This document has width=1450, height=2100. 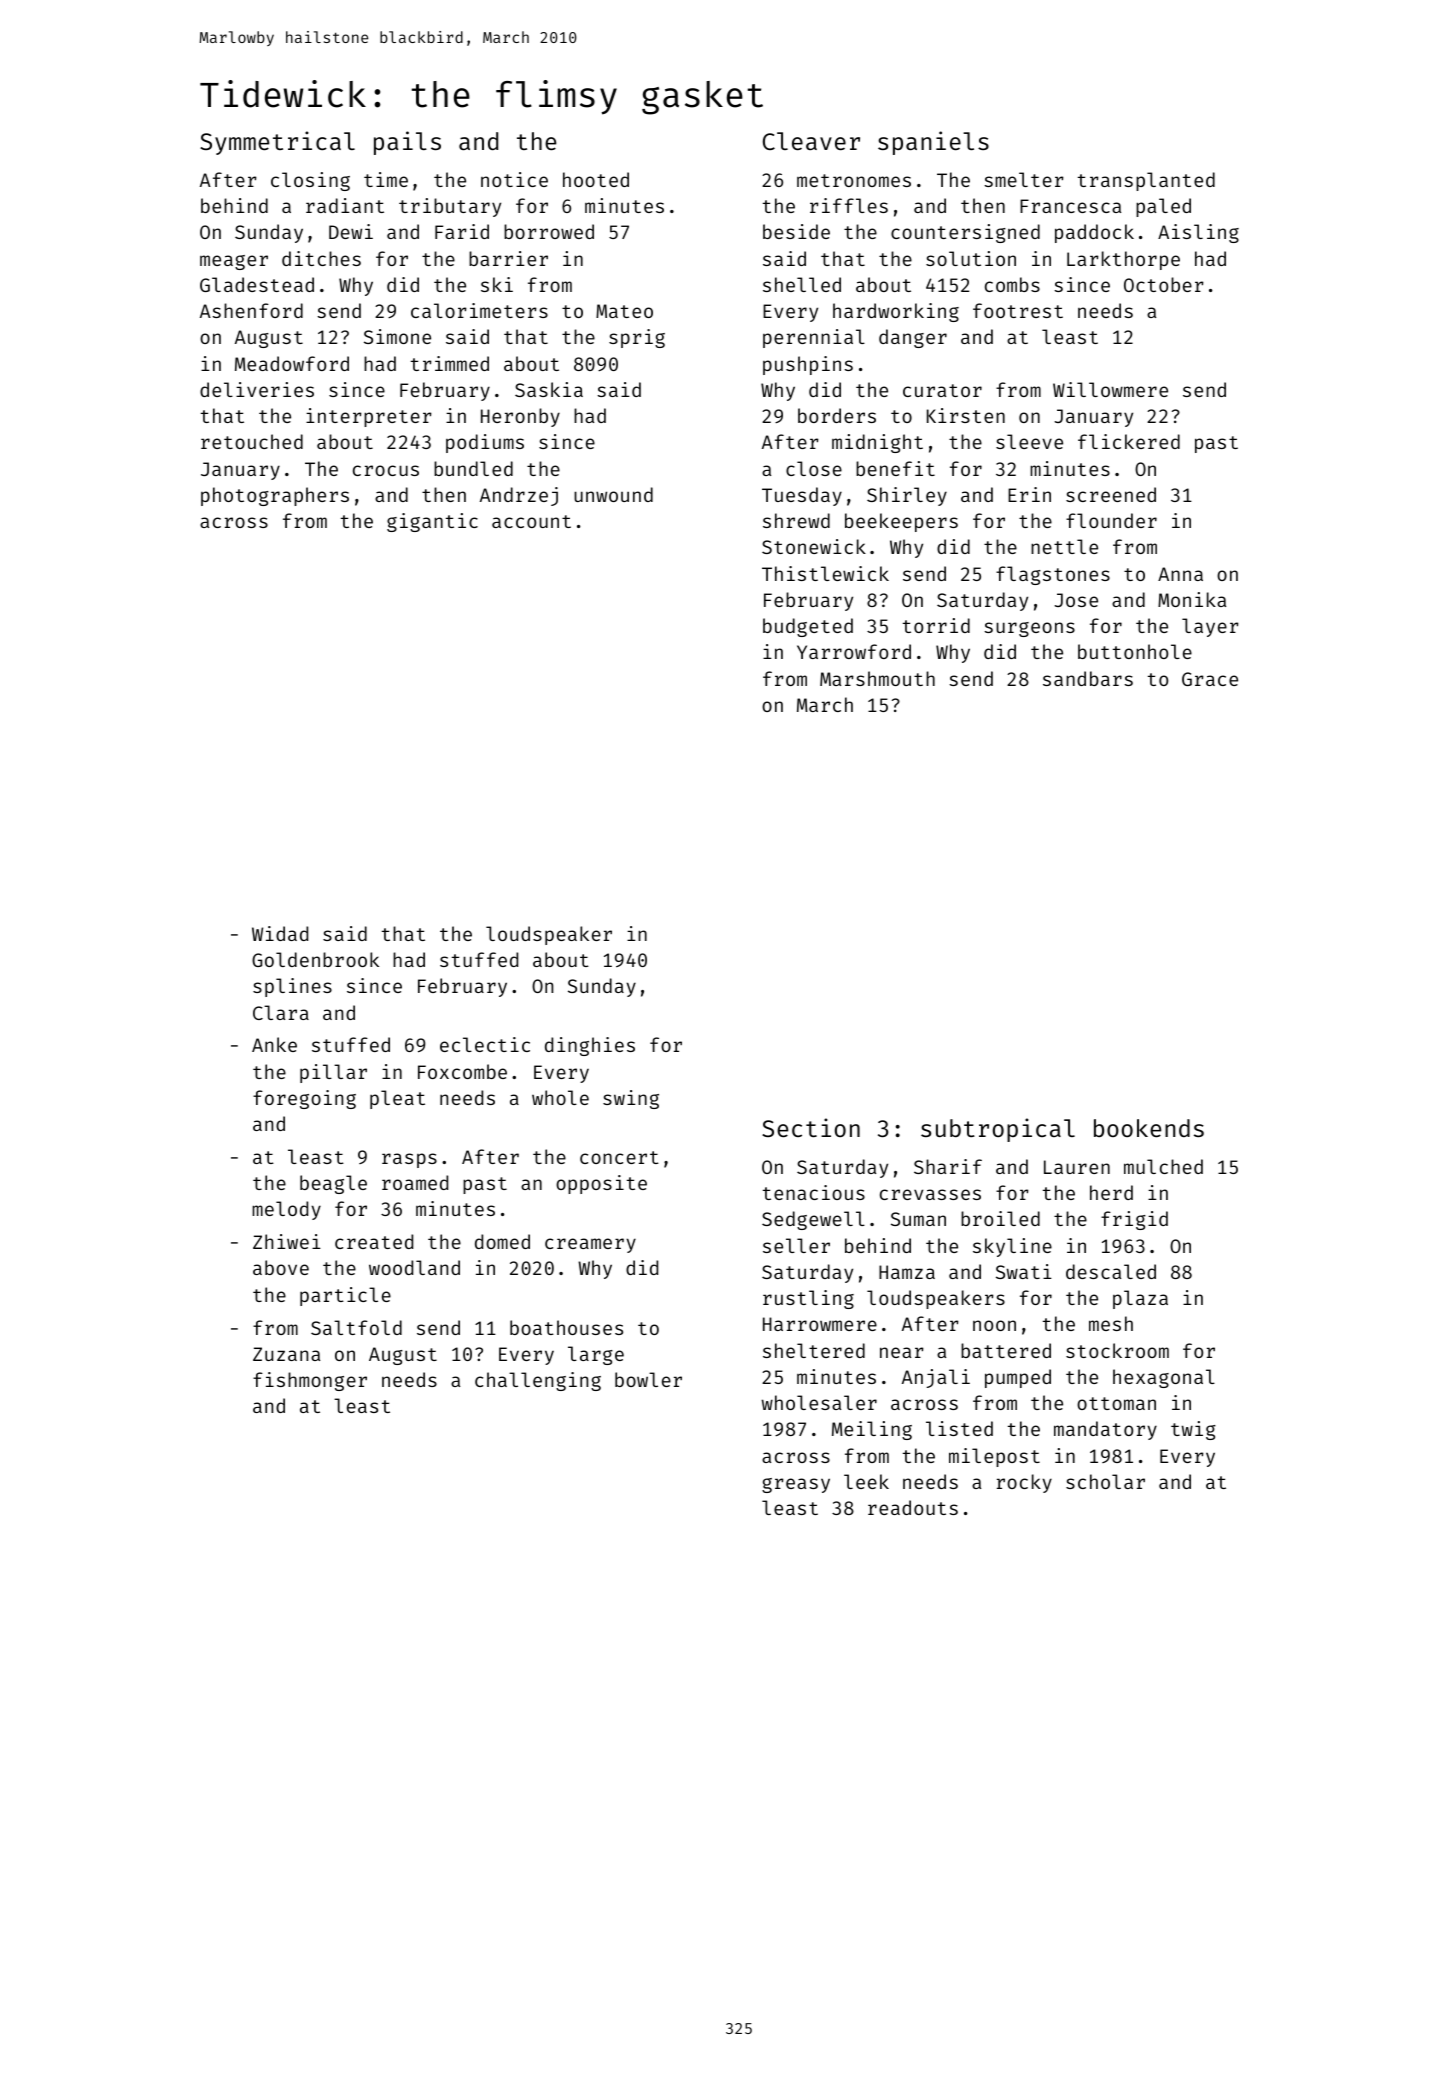 What do you see at coordinates (1193, 1430) in the document?
I see `twig` at bounding box center [1193, 1430].
